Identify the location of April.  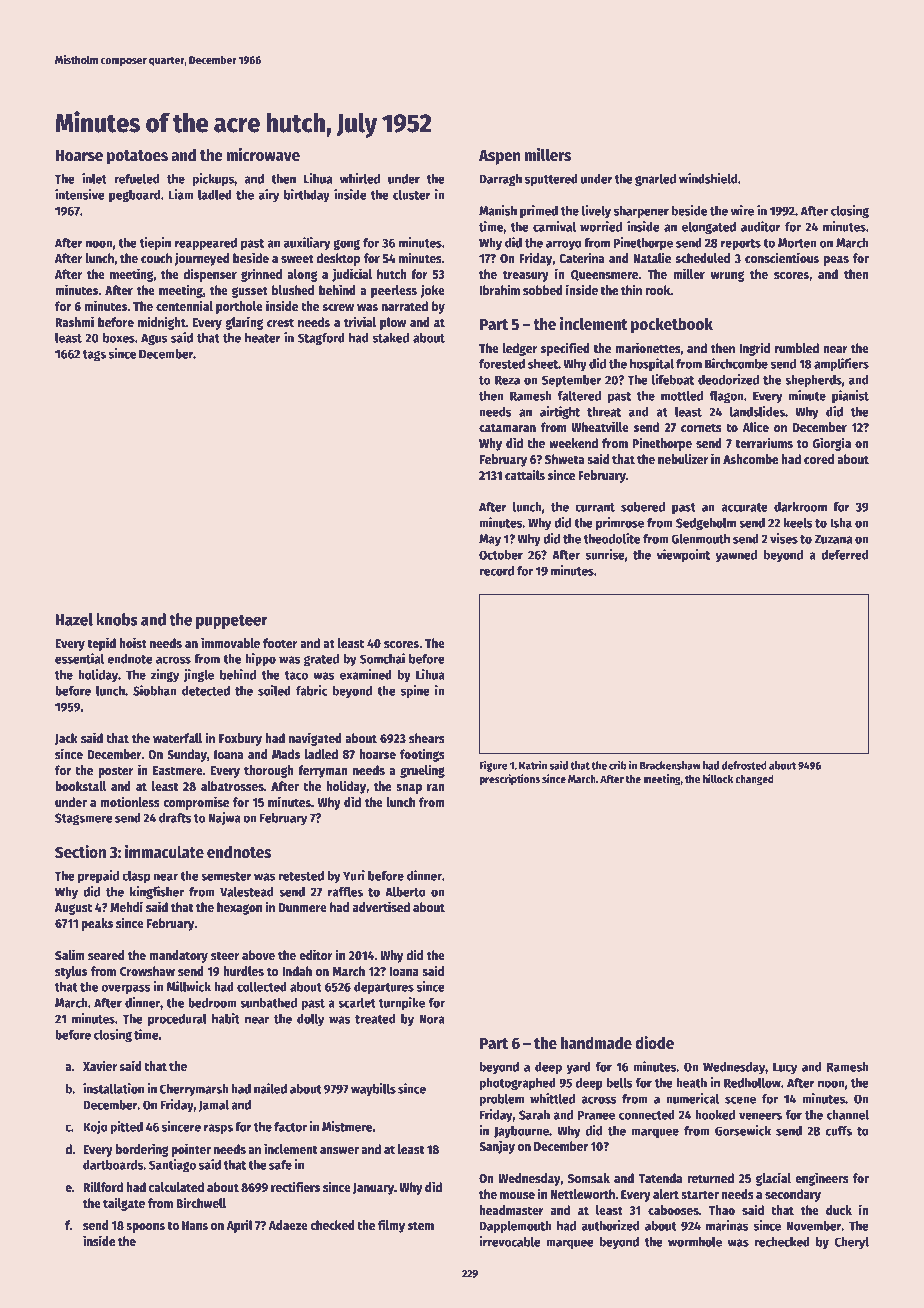
(239, 1226).
